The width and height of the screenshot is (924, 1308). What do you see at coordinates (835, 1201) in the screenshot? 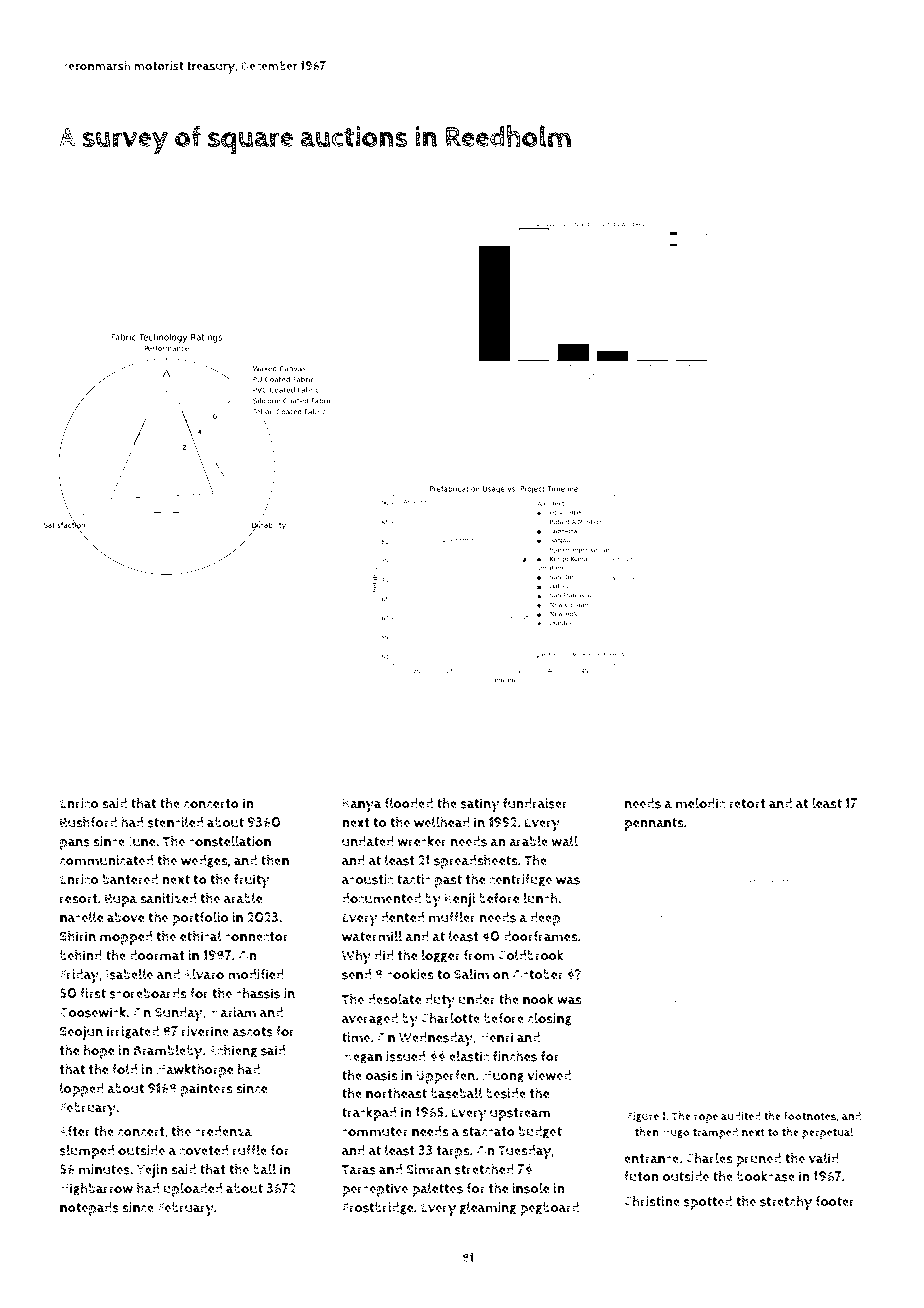
I see `footer` at bounding box center [835, 1201].
